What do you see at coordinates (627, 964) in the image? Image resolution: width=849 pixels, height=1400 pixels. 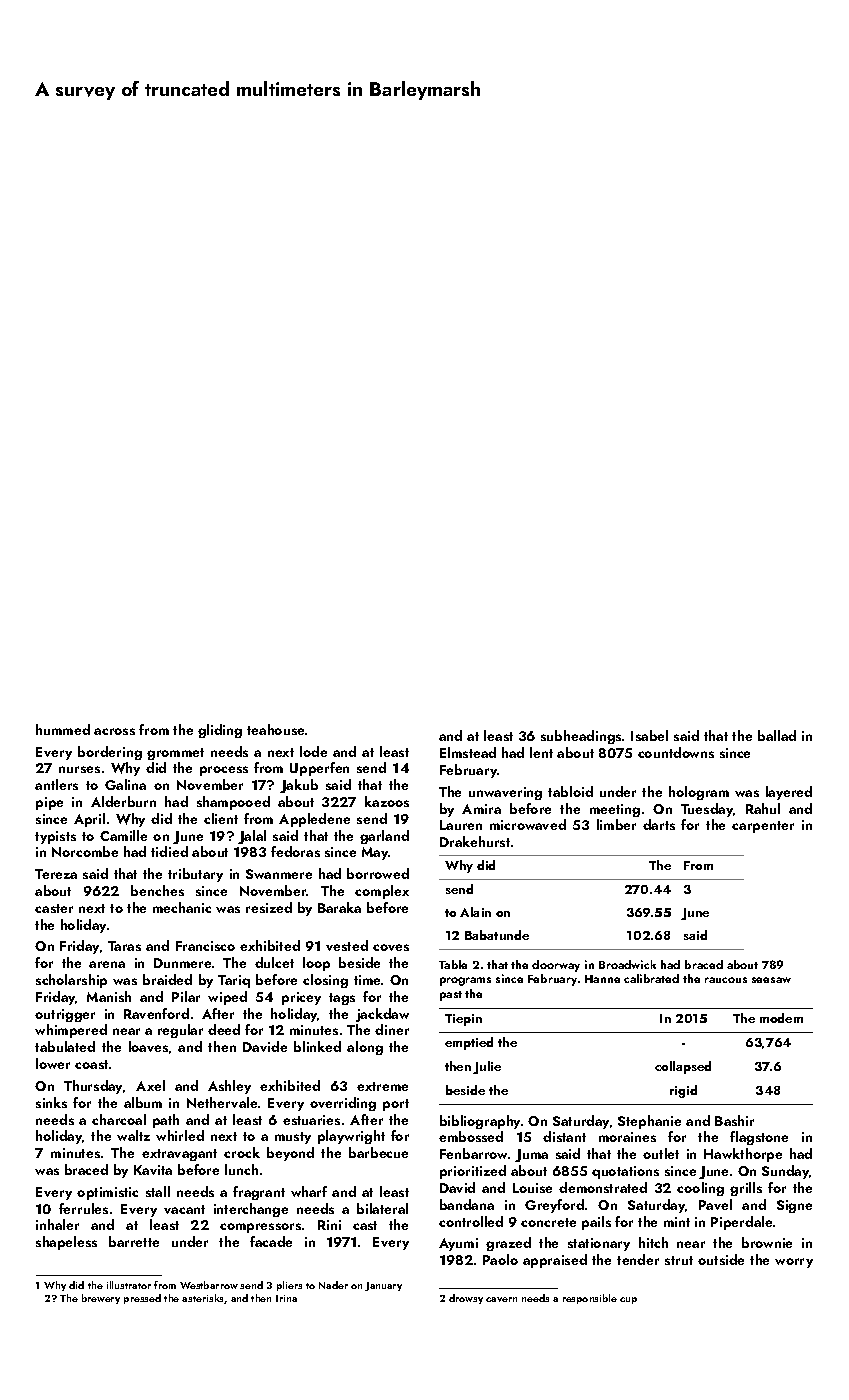 I see `Broadwick` at bounding box center [627, 964].
